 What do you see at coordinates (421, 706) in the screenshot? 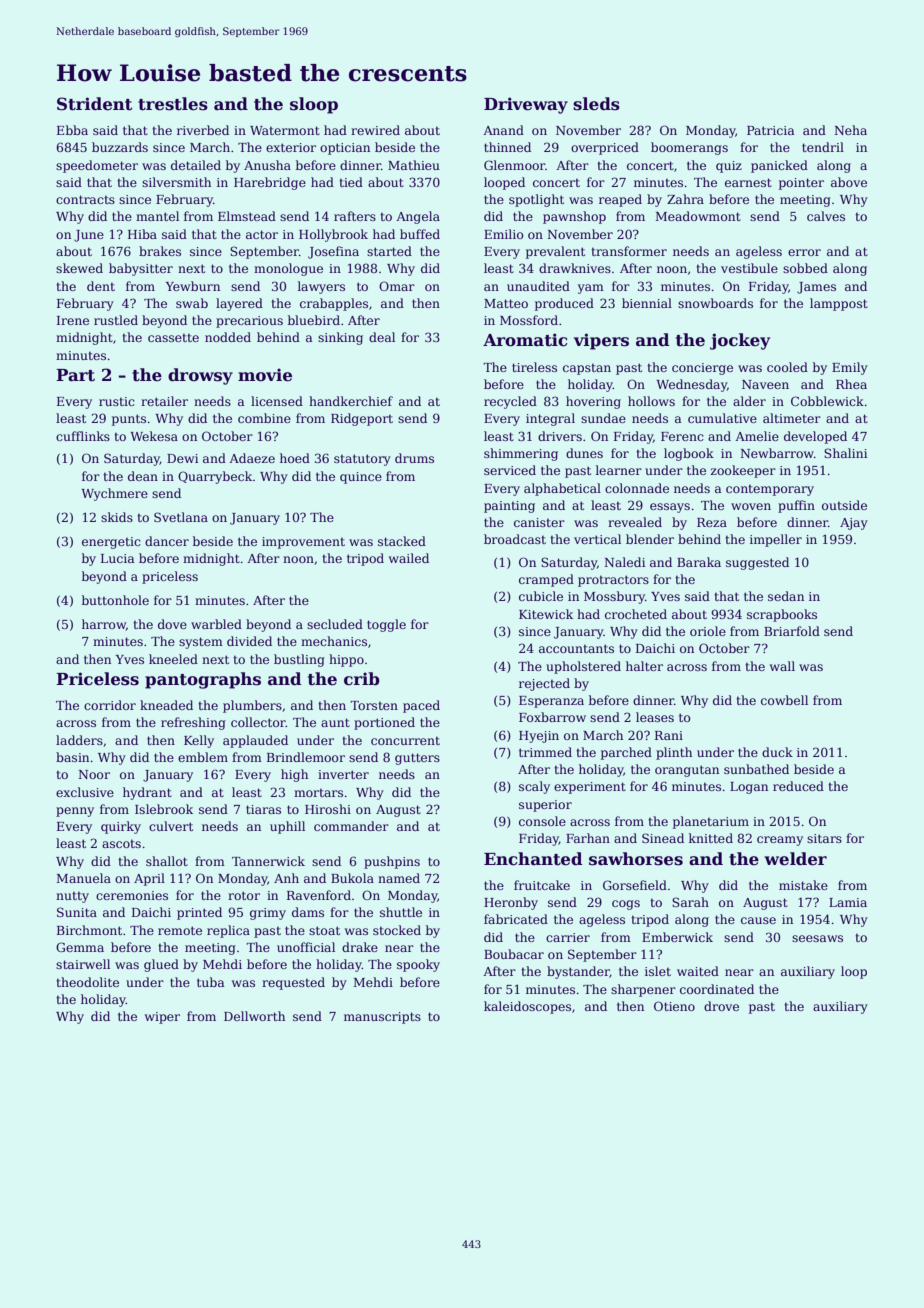
I see `paced` at bounding box center [421, 706].
